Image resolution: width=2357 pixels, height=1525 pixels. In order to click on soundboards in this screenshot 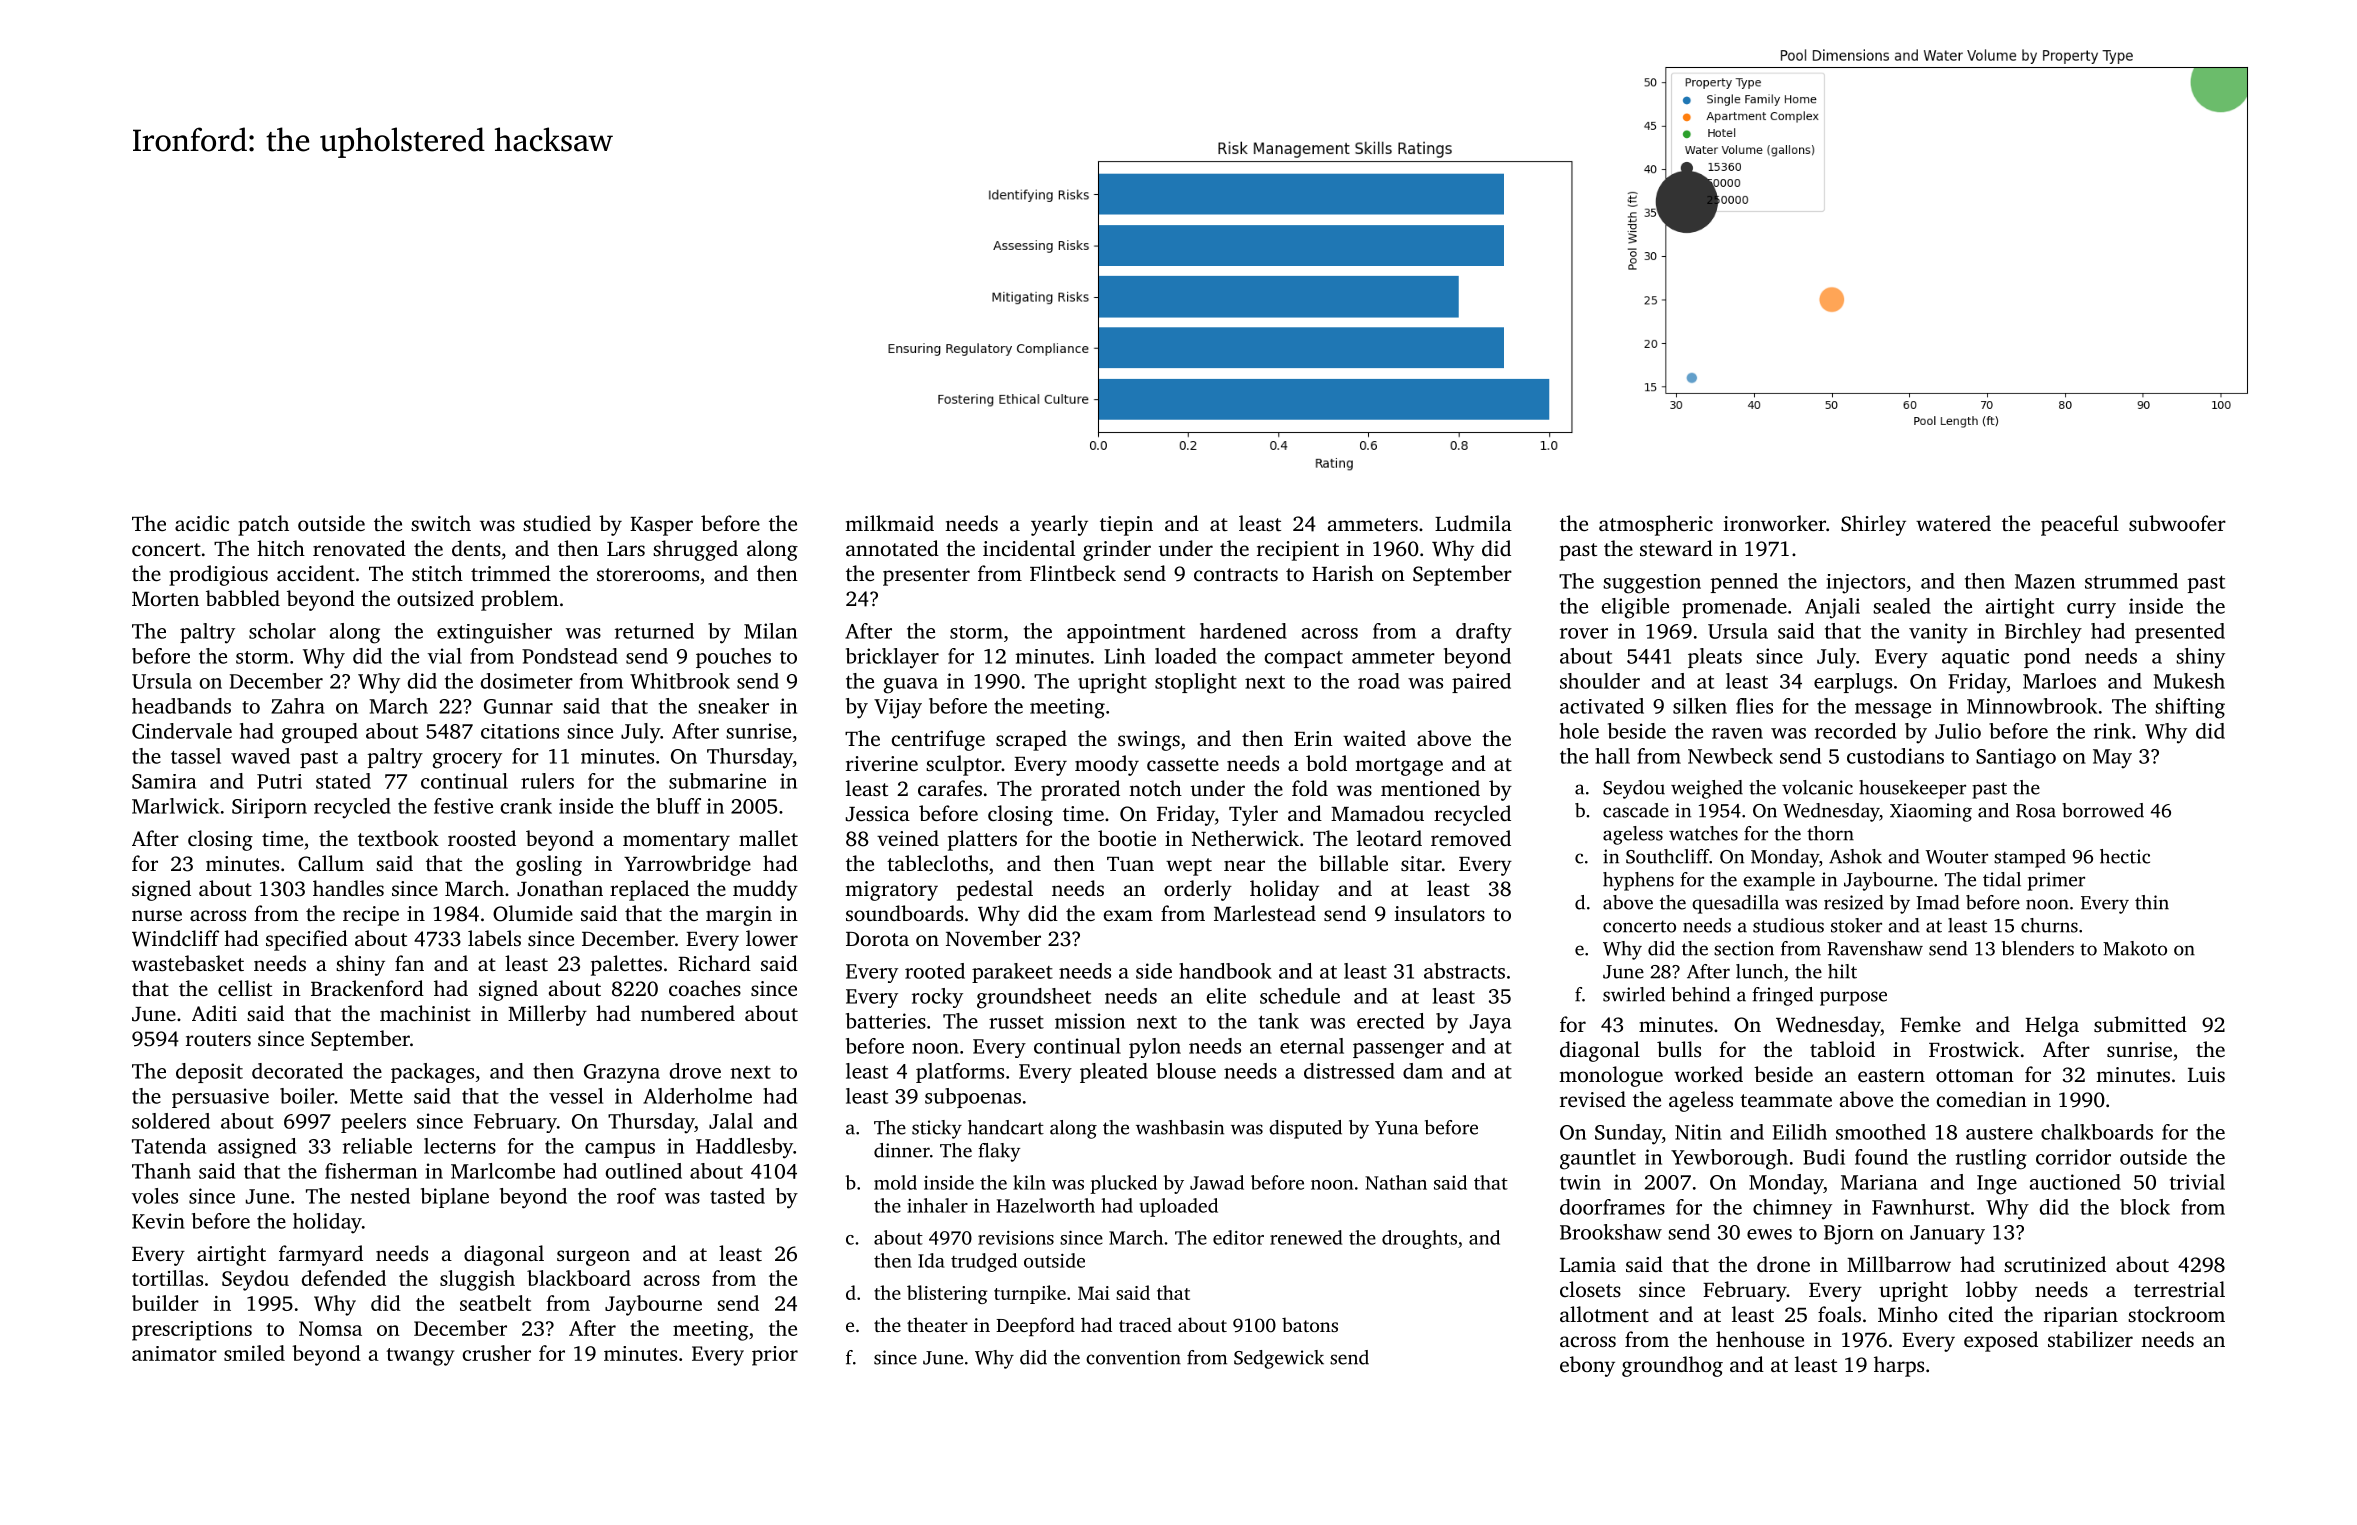, I will do `click(904, 913)`.
